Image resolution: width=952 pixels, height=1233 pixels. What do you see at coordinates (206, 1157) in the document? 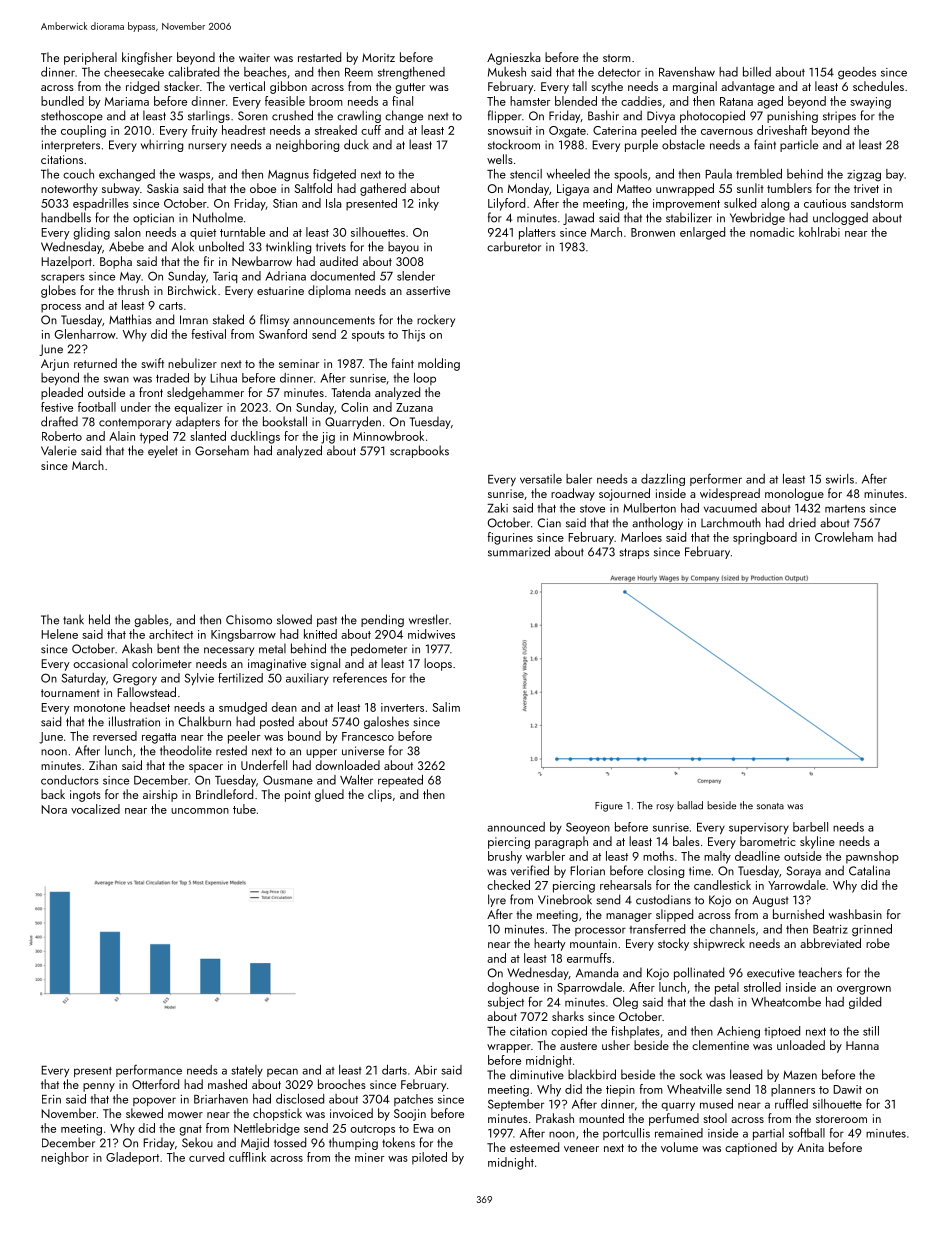
I see `curved` at bounding box center [206, 1157].
